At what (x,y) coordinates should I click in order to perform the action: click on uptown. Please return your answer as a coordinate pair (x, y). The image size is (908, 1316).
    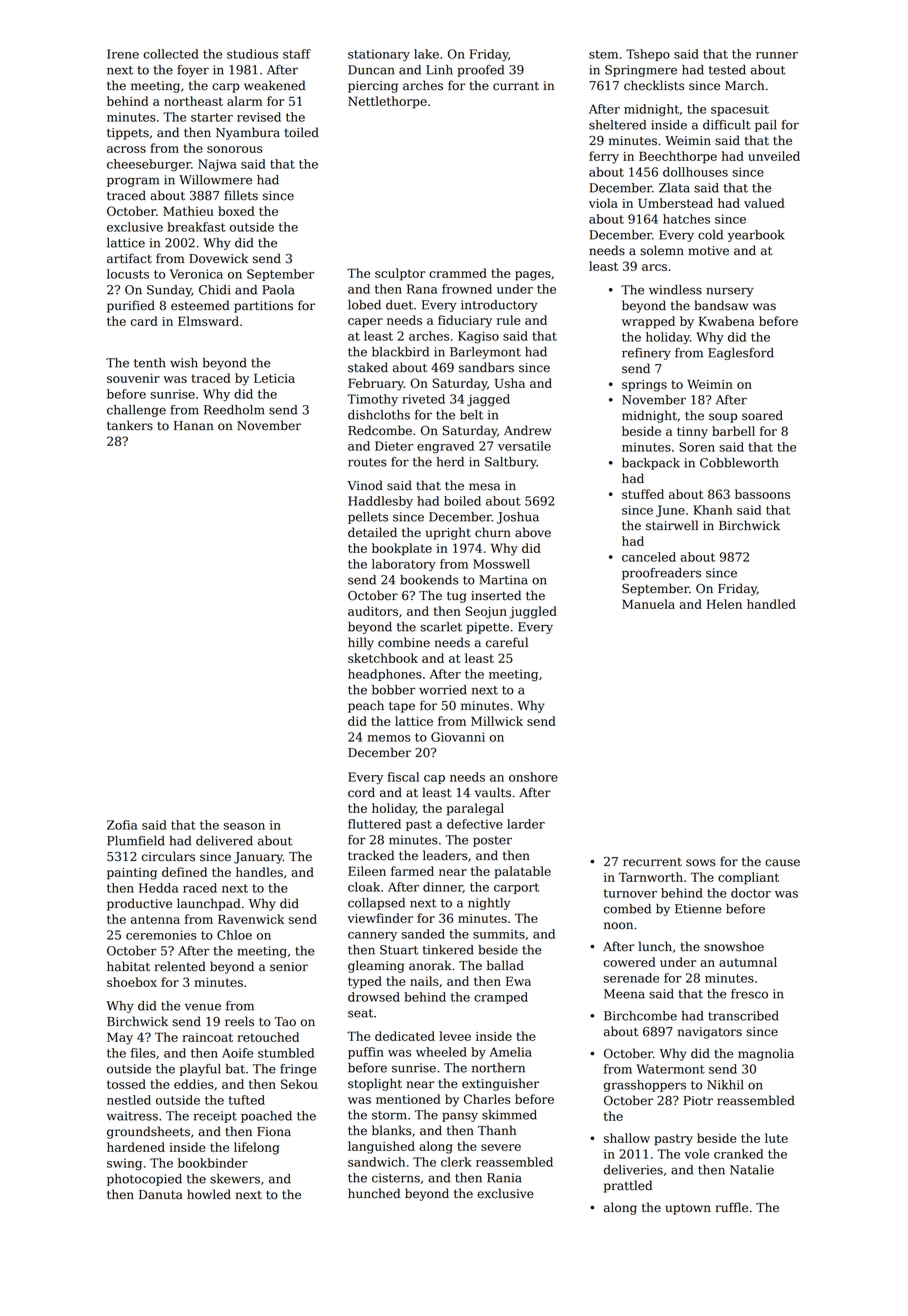
    Looking at the image, I should click on (688, 1209).
